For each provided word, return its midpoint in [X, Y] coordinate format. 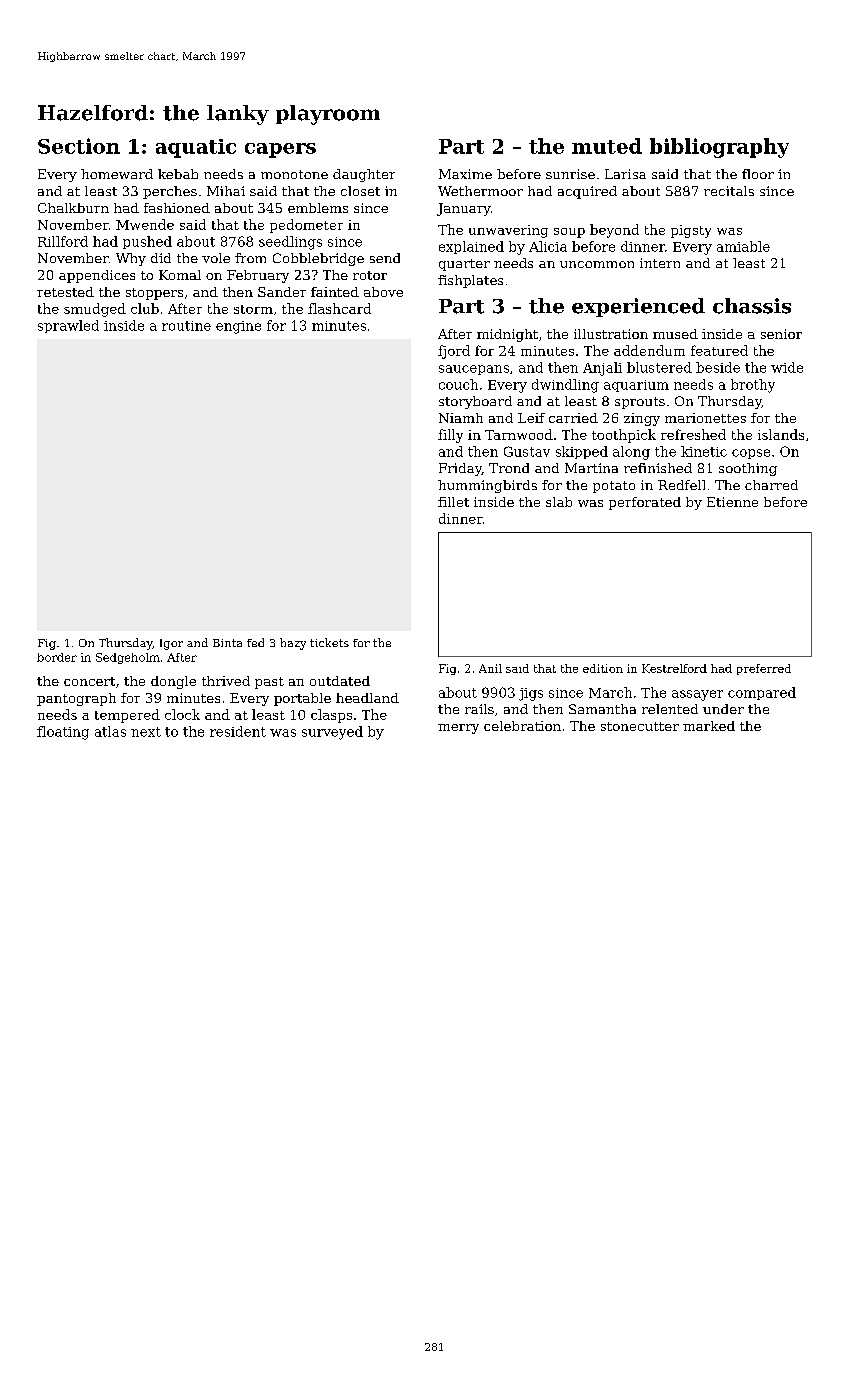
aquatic [196, 148]
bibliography [719, 148]
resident [238, 731]
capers [280, 150]
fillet [453, 502]
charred [771, 485]
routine [186, 326]
